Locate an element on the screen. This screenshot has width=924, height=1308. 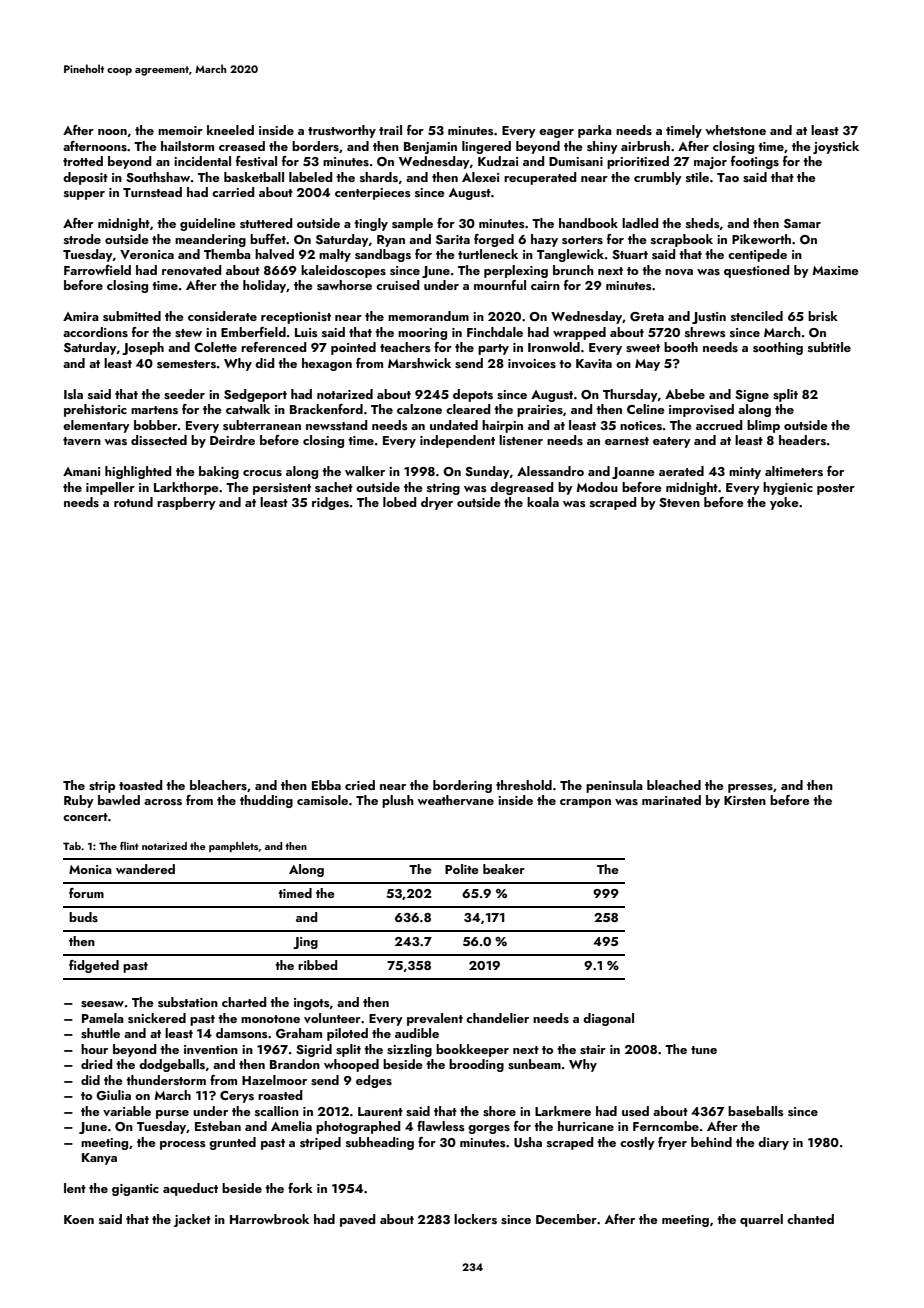
dryer is located at coordinates (437, 503).
